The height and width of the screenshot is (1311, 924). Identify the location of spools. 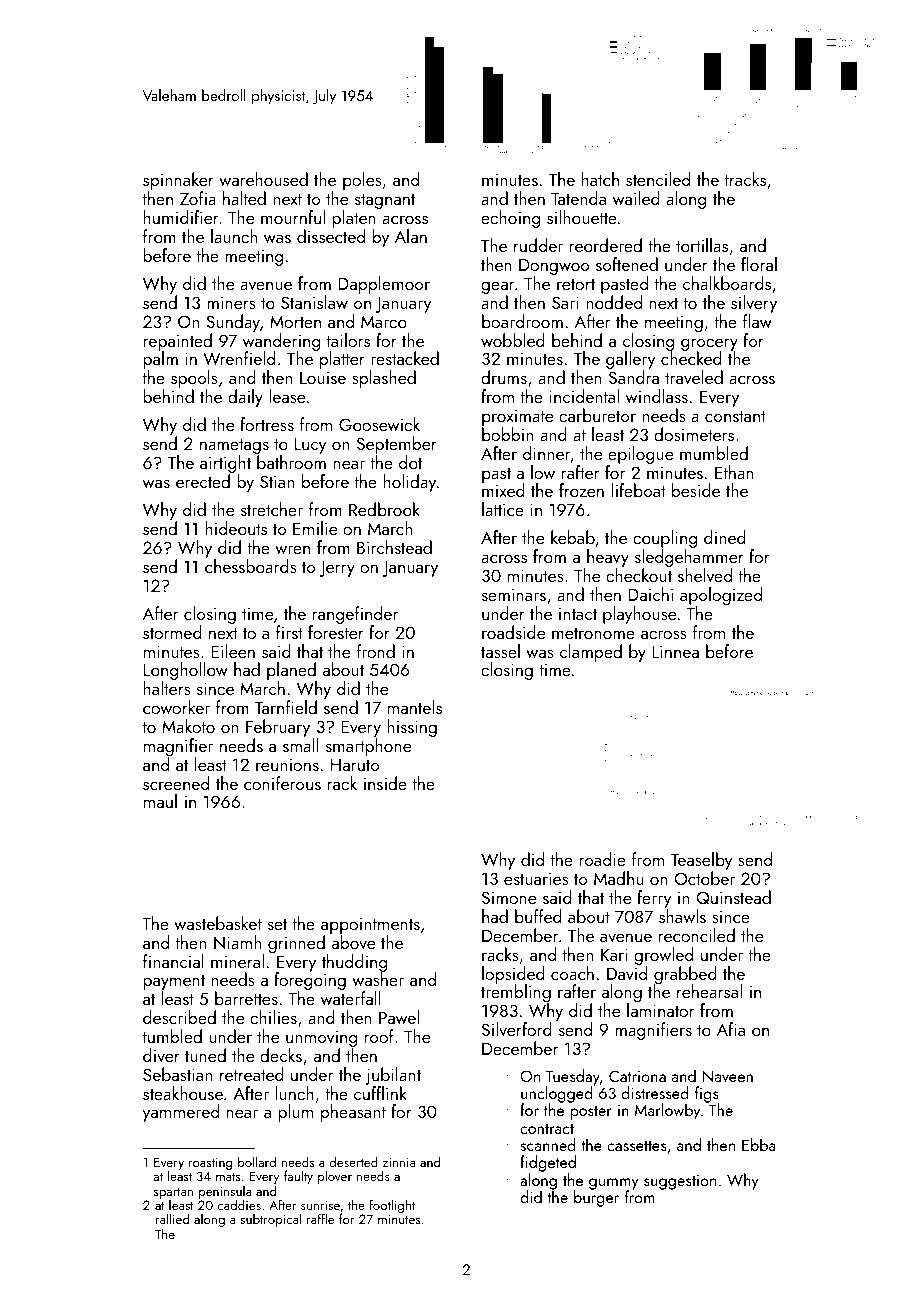
(194, 379).
